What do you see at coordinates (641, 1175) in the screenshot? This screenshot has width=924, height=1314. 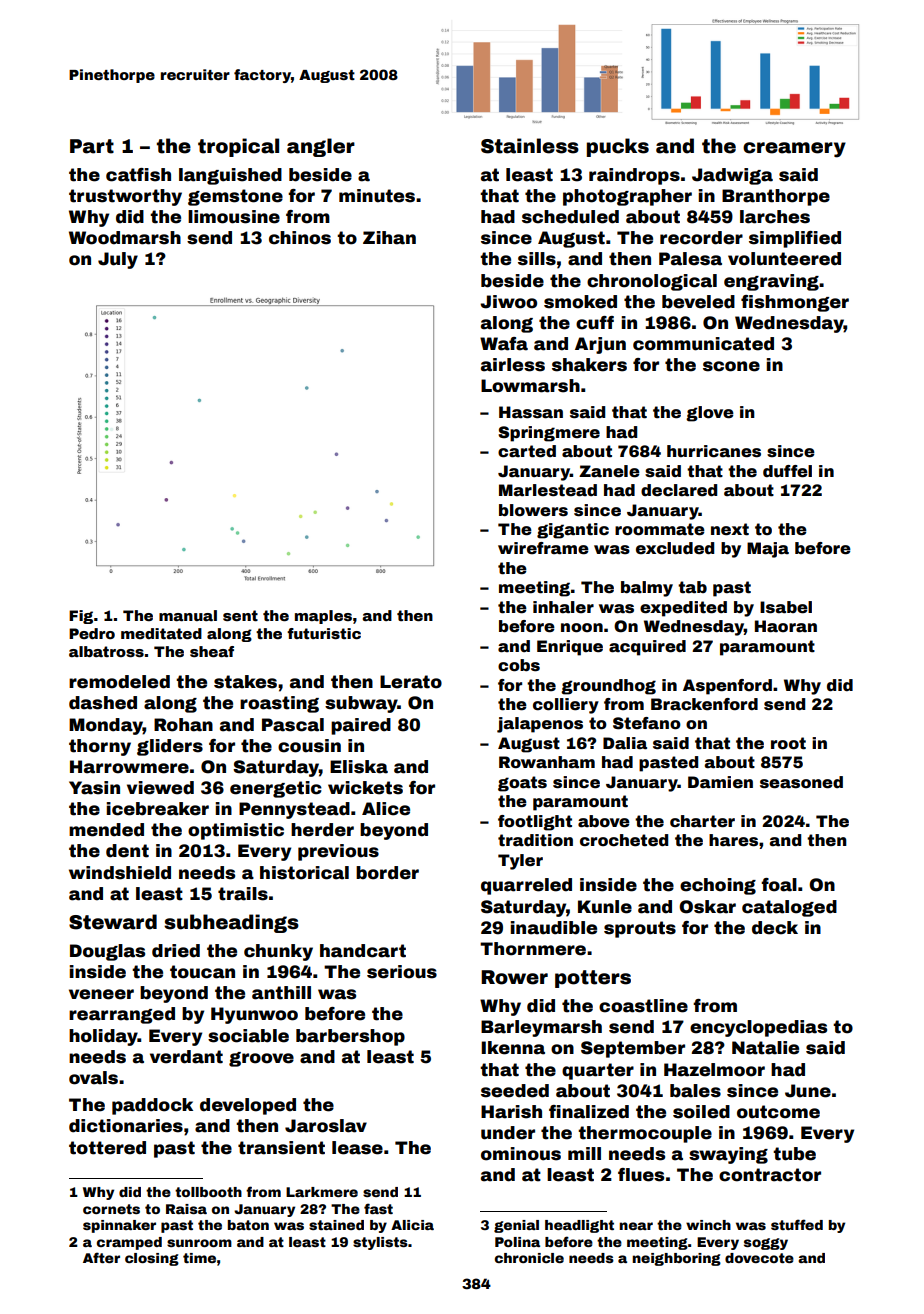 I see `flues` at bounding box center [641, 1175].
